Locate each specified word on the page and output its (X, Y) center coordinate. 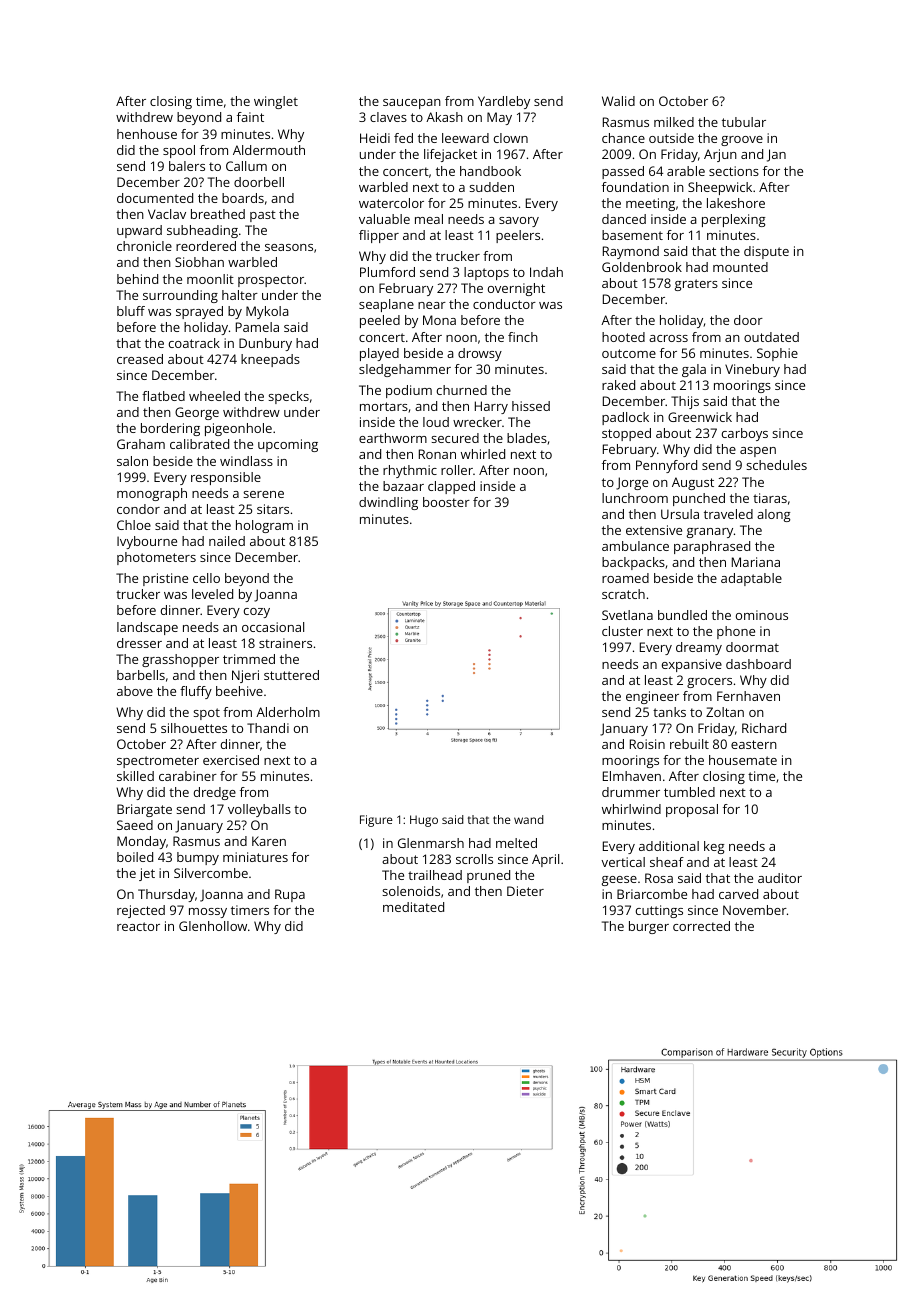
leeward (465, 138)
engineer (652, 697)
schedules (777, 465)
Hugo (424, 821)
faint (250, 117)
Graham (141, 444)
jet (147, 874)
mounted (740, 267)
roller (457, 470)
